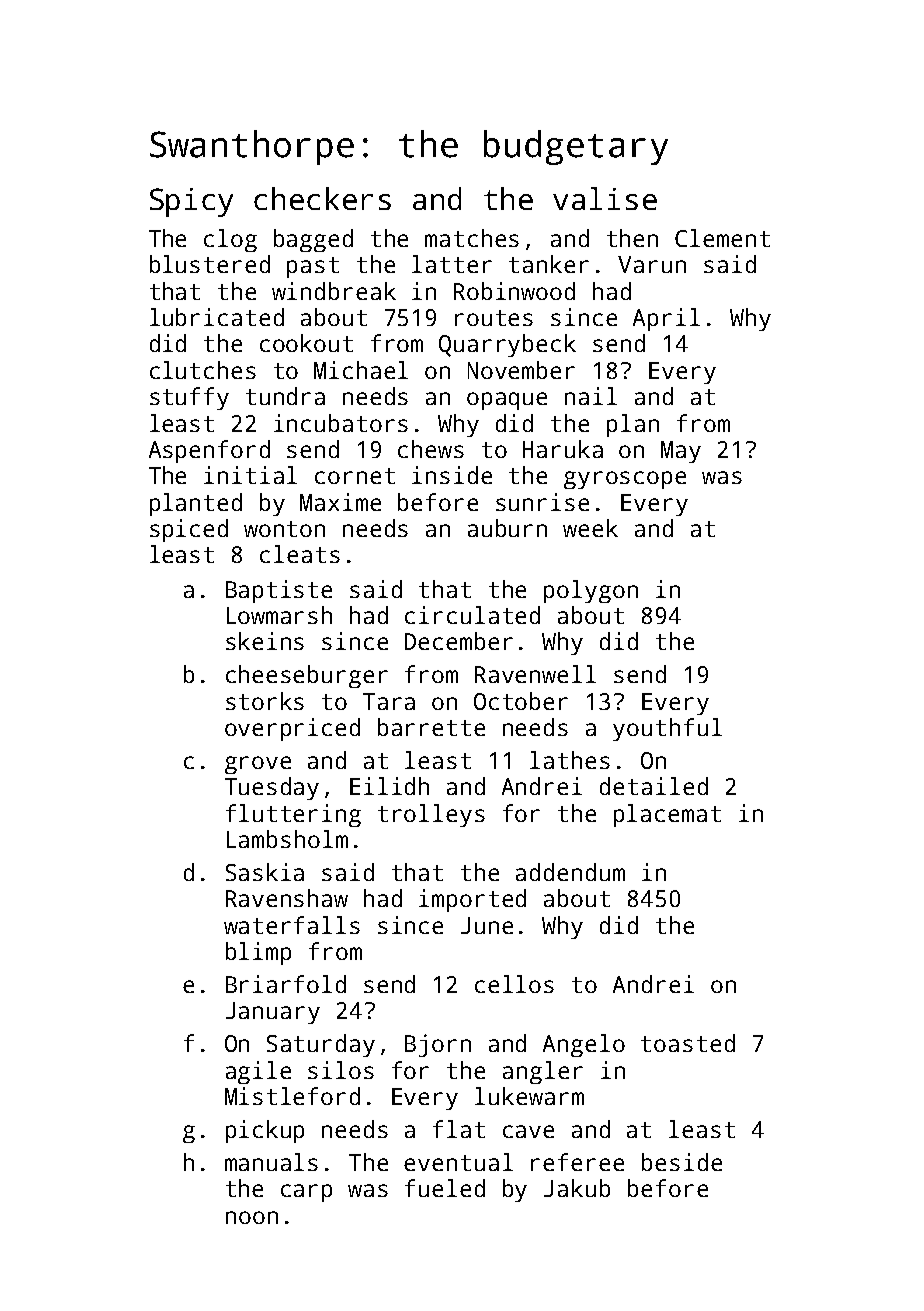  What do you see at coordinates (514, 984) in the image?
I see `cellos` at bounding box center [514, 984].
